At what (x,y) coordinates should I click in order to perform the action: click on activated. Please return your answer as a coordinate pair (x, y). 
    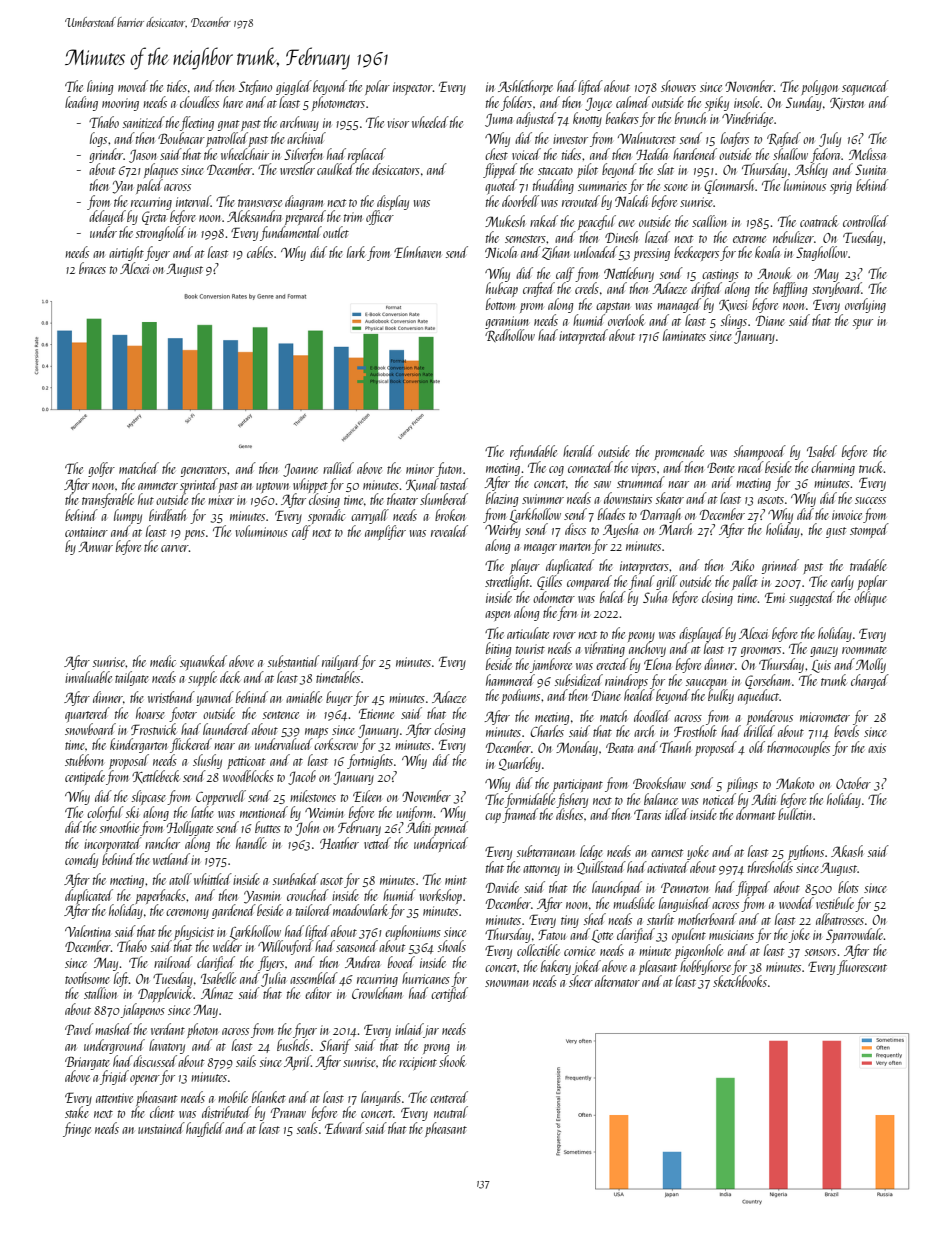
    Looking at the image, I should click on (668, 867).
